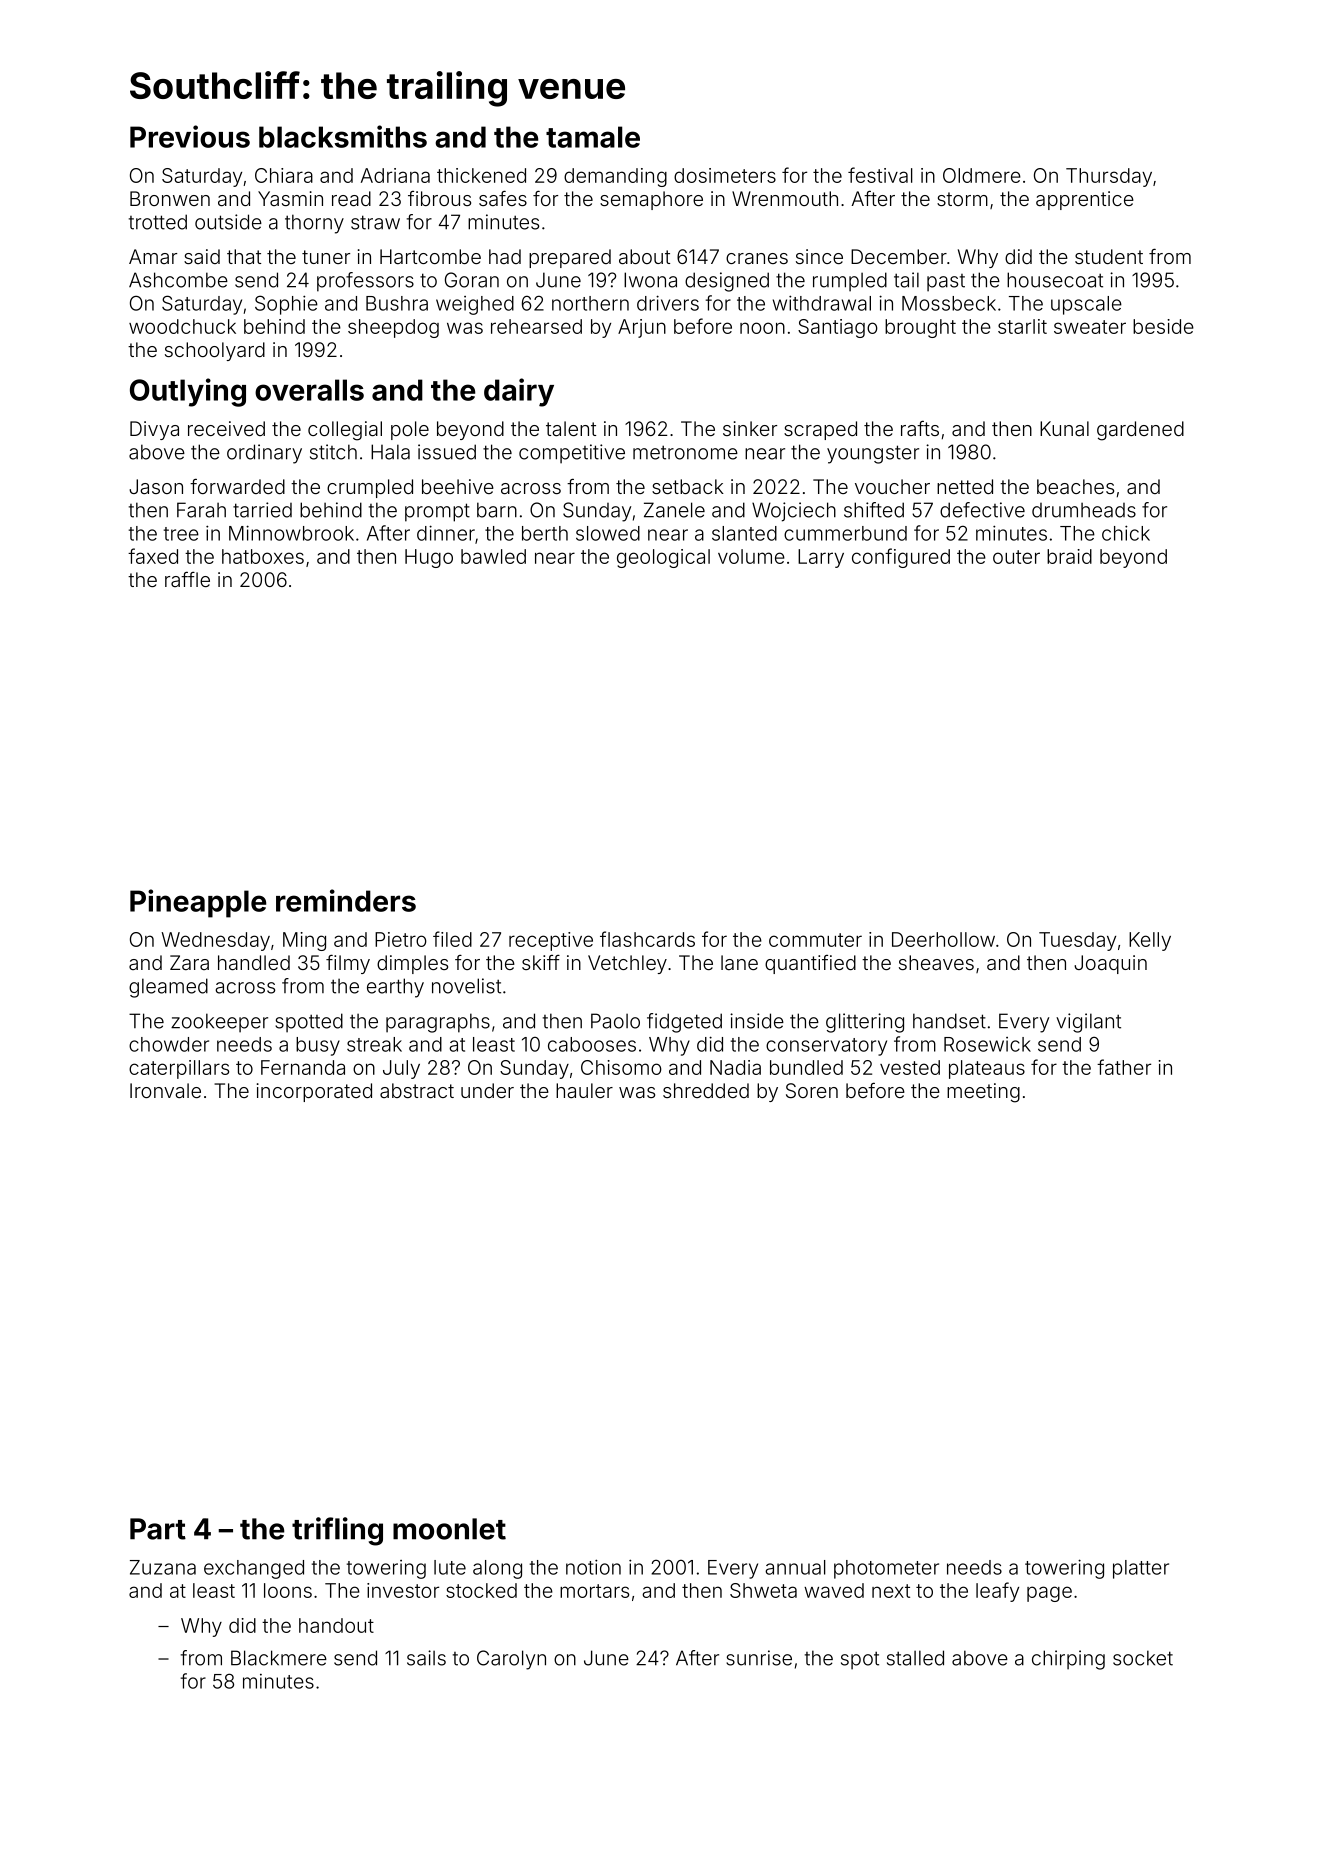 This screenshot has width=1326, height=1875. What do you see at coordinates (982, 175) in the screenshot?
I see `Oldmere` at bounding box center [982, 175].
